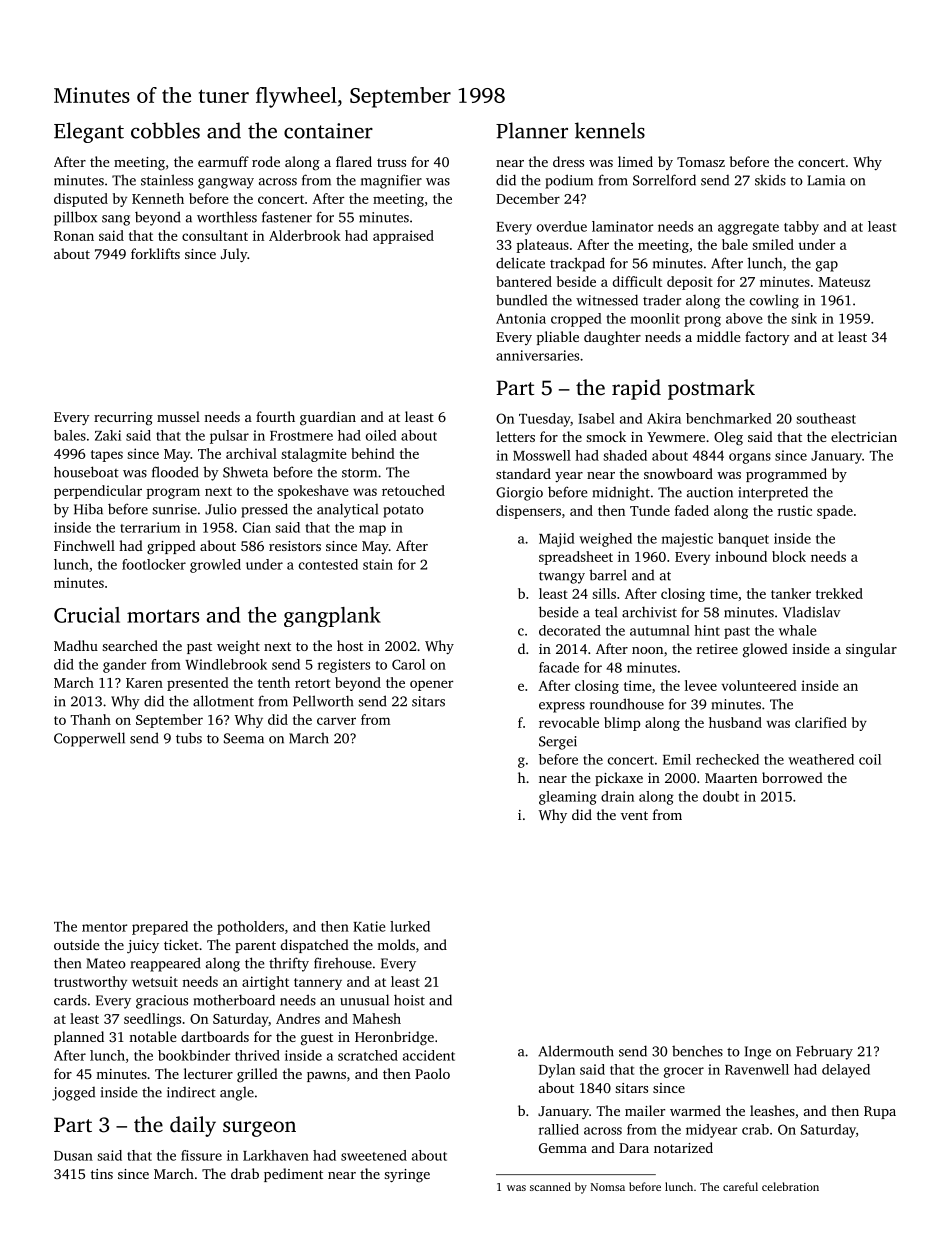 The image size is (952, 1233). What do you see at coordinates (664, 418) in the screenshot?
I see `Akira` at bounding box center [664, 418].
